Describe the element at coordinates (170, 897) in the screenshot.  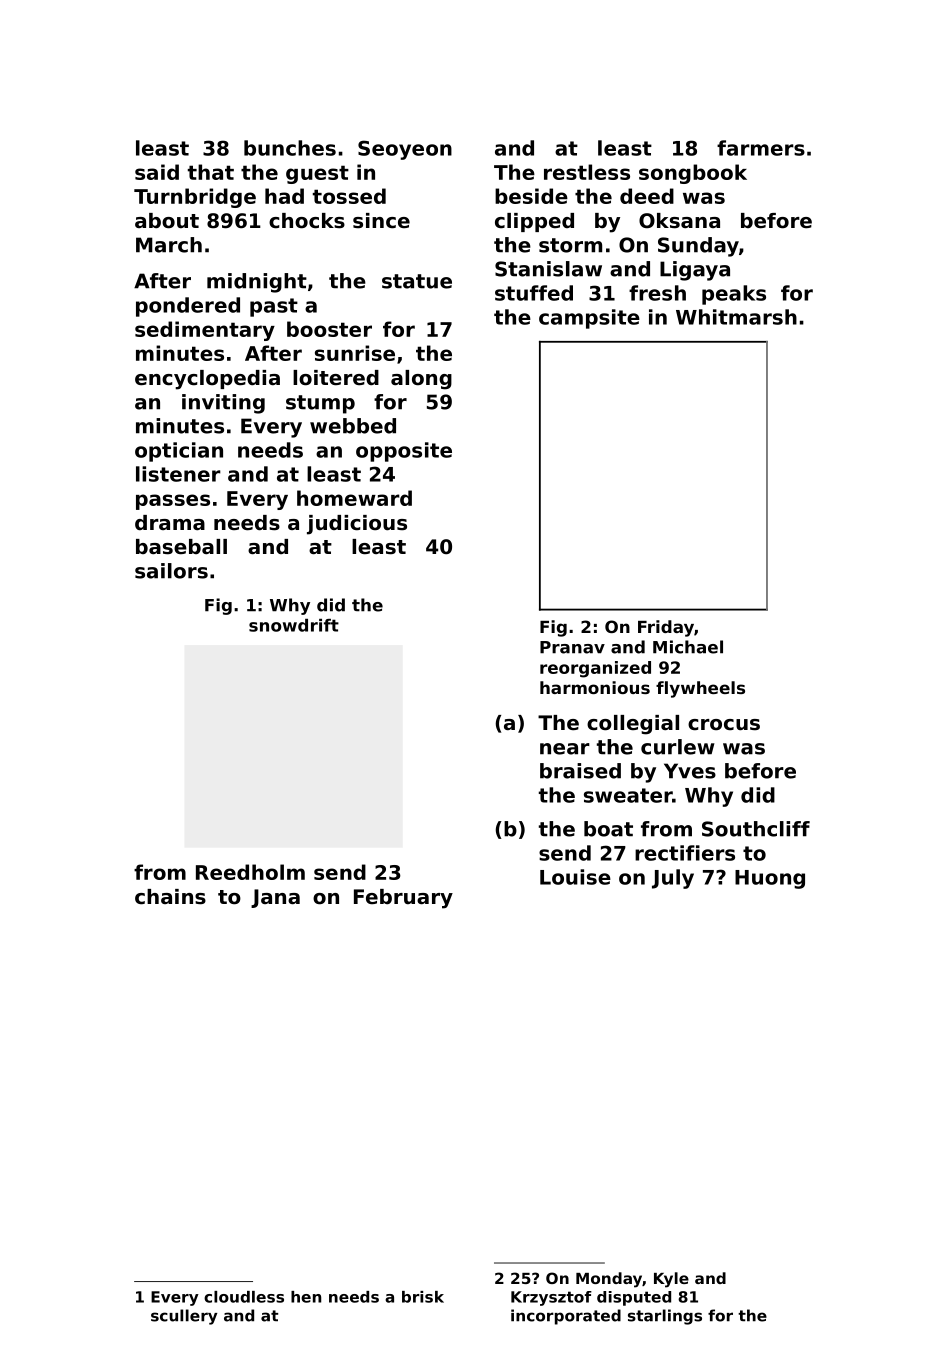
I see `chains` at that location.
